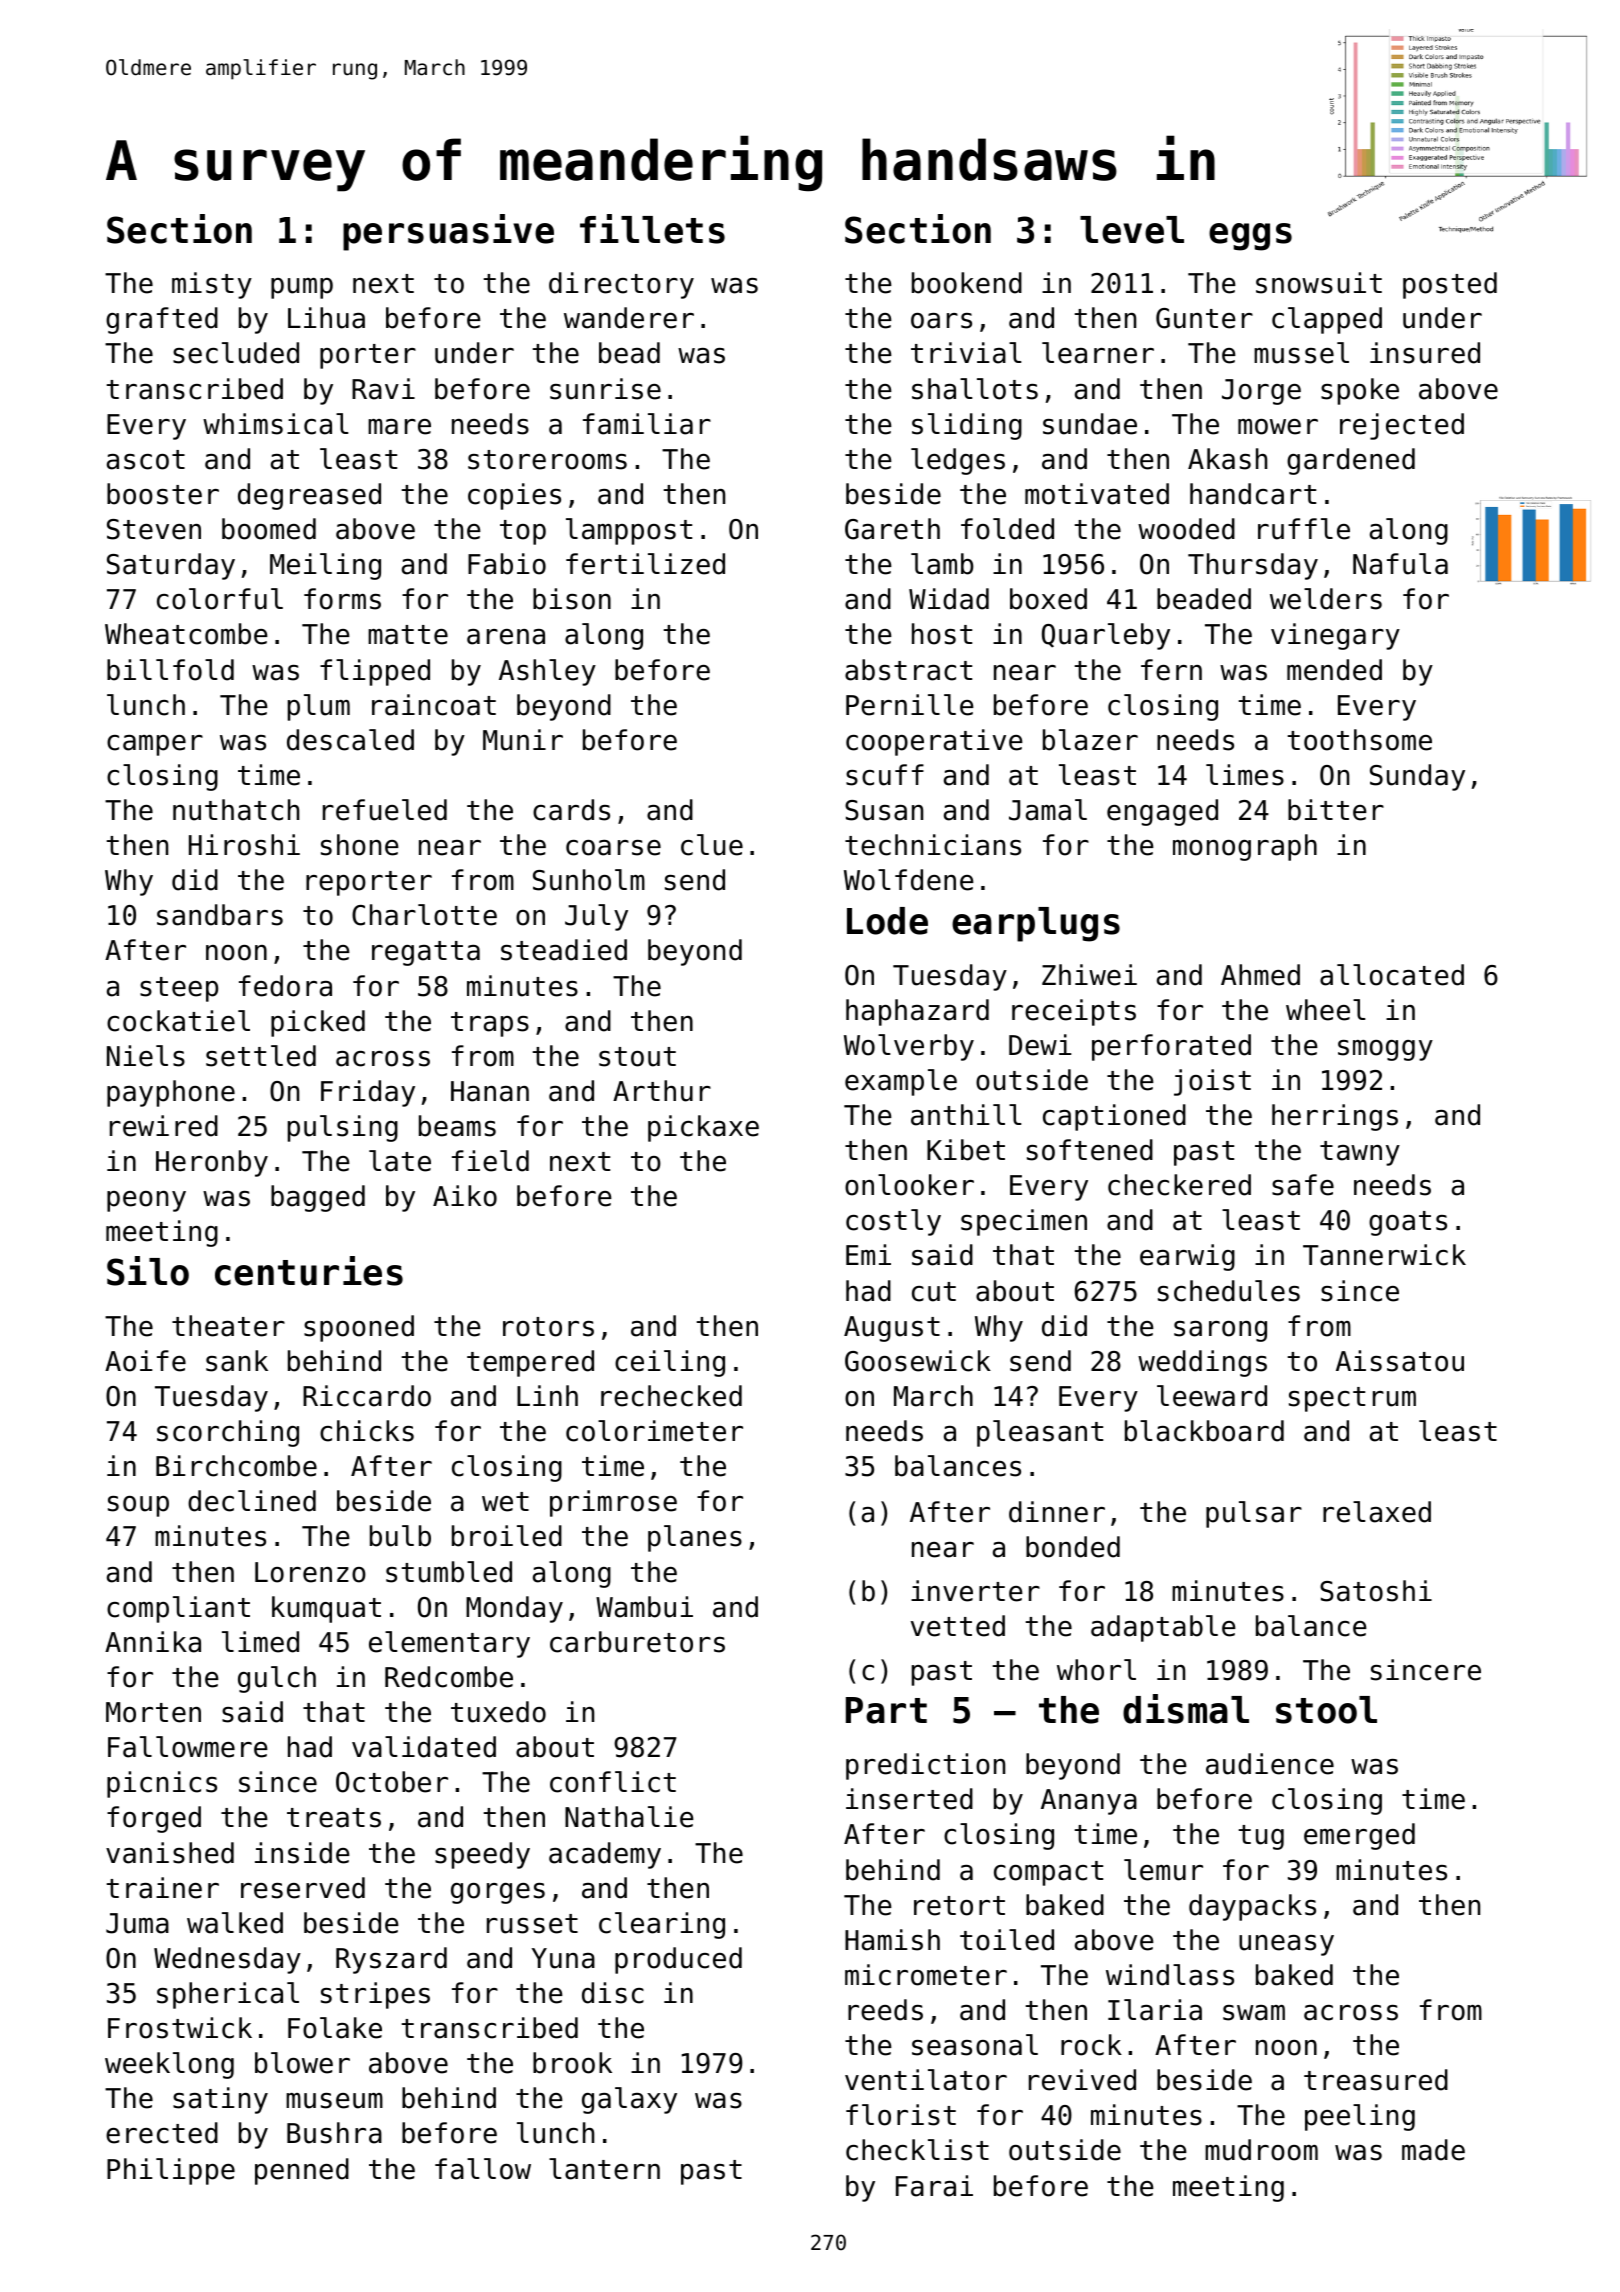 This screenshot has width=1620, height=2292. I want to click on earwig, so click(1187, 1257).
